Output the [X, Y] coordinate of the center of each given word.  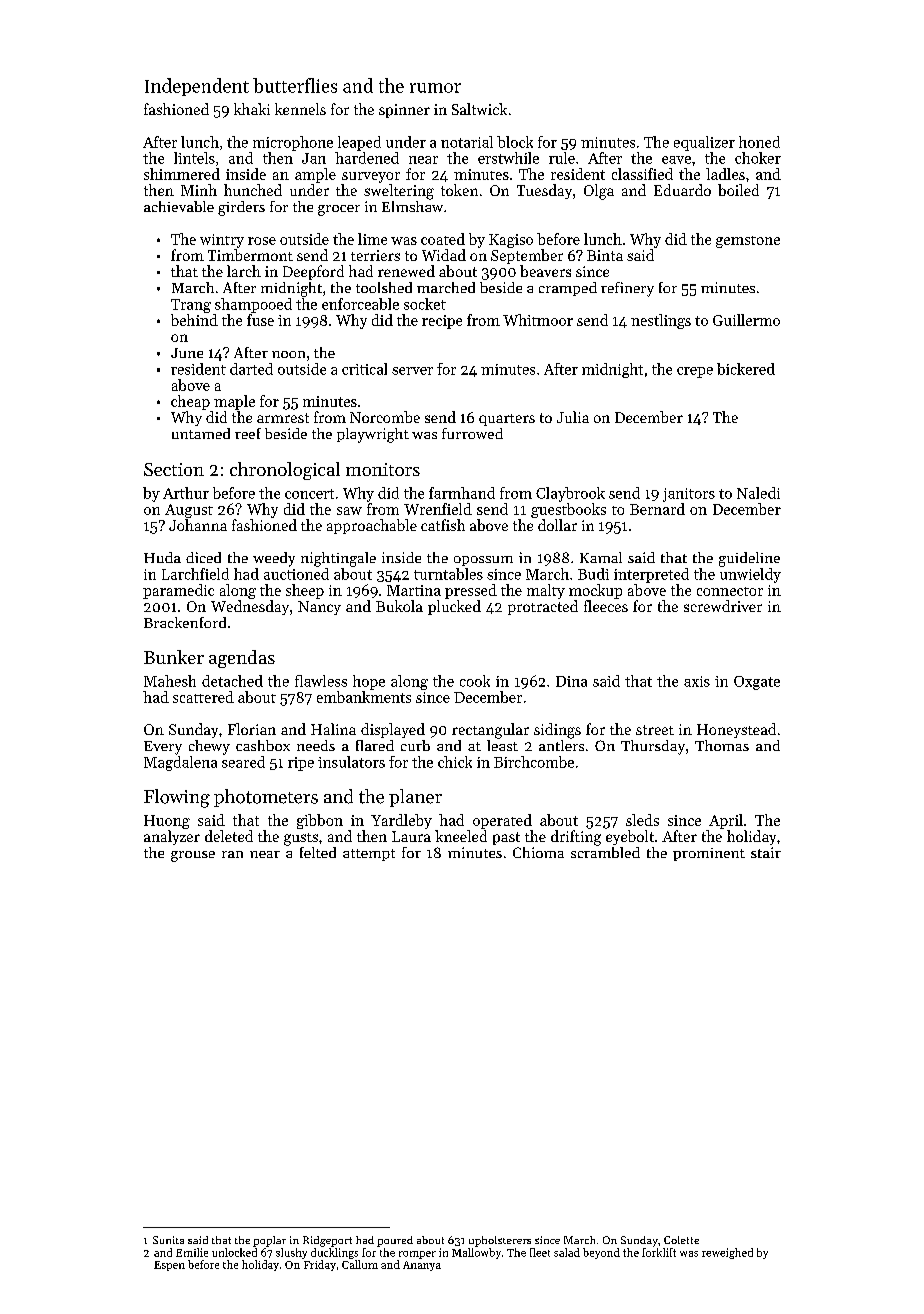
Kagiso [511, 241]
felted [318, 852]
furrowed [472, 433]
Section [174, 469]
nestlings [661, 321]
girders [241, 208]
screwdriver [723, 606]
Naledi [758, 493]
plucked [454, 607]
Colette [681, 1240]
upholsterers [500, 1241]
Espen [169, 1266]
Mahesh [170, 681]
